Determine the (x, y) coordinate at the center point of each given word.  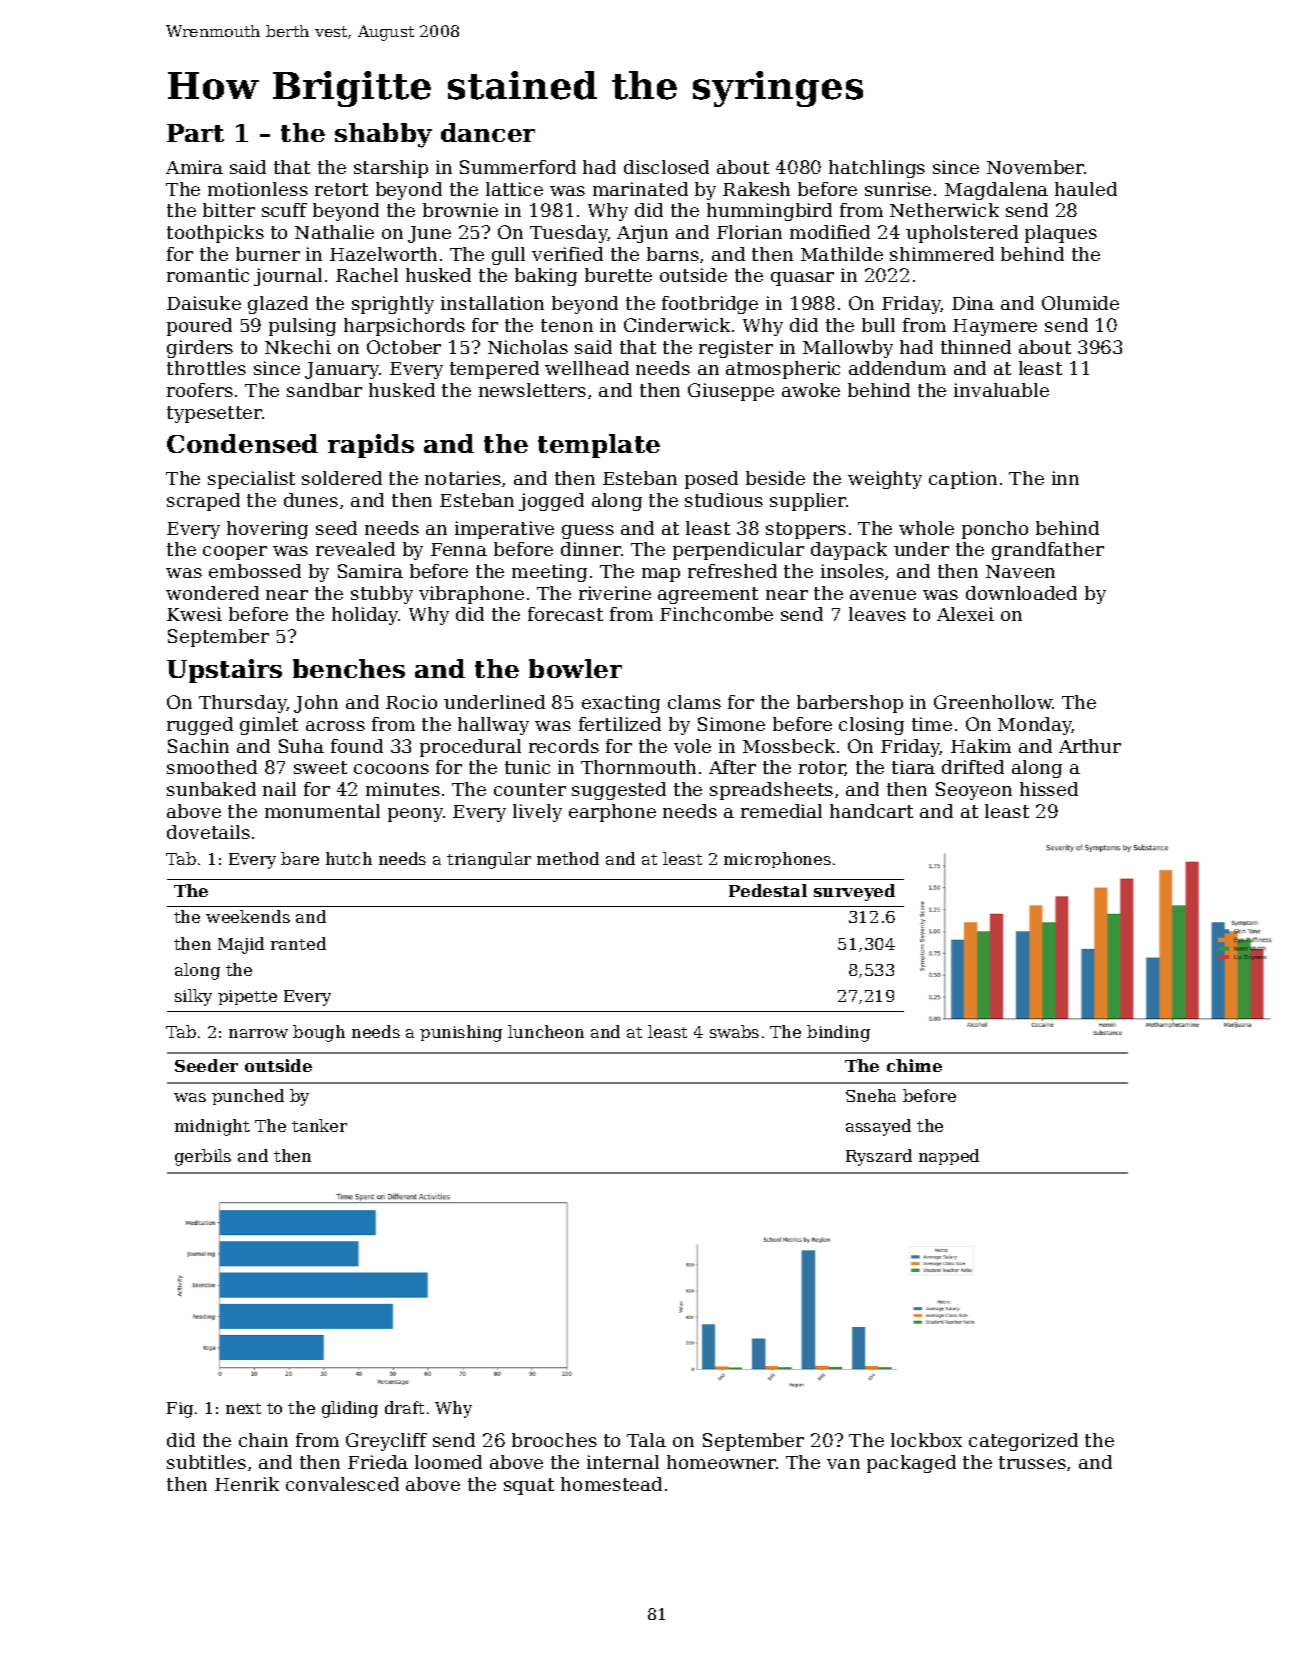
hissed (1049, 789)
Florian (749, 232)
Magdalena (996, 191)
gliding (350, 1409)
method (568, 858)
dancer (488, 132)
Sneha (871, 1095)
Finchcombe (716, 614)
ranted (298, 943)
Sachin (198, 746)
